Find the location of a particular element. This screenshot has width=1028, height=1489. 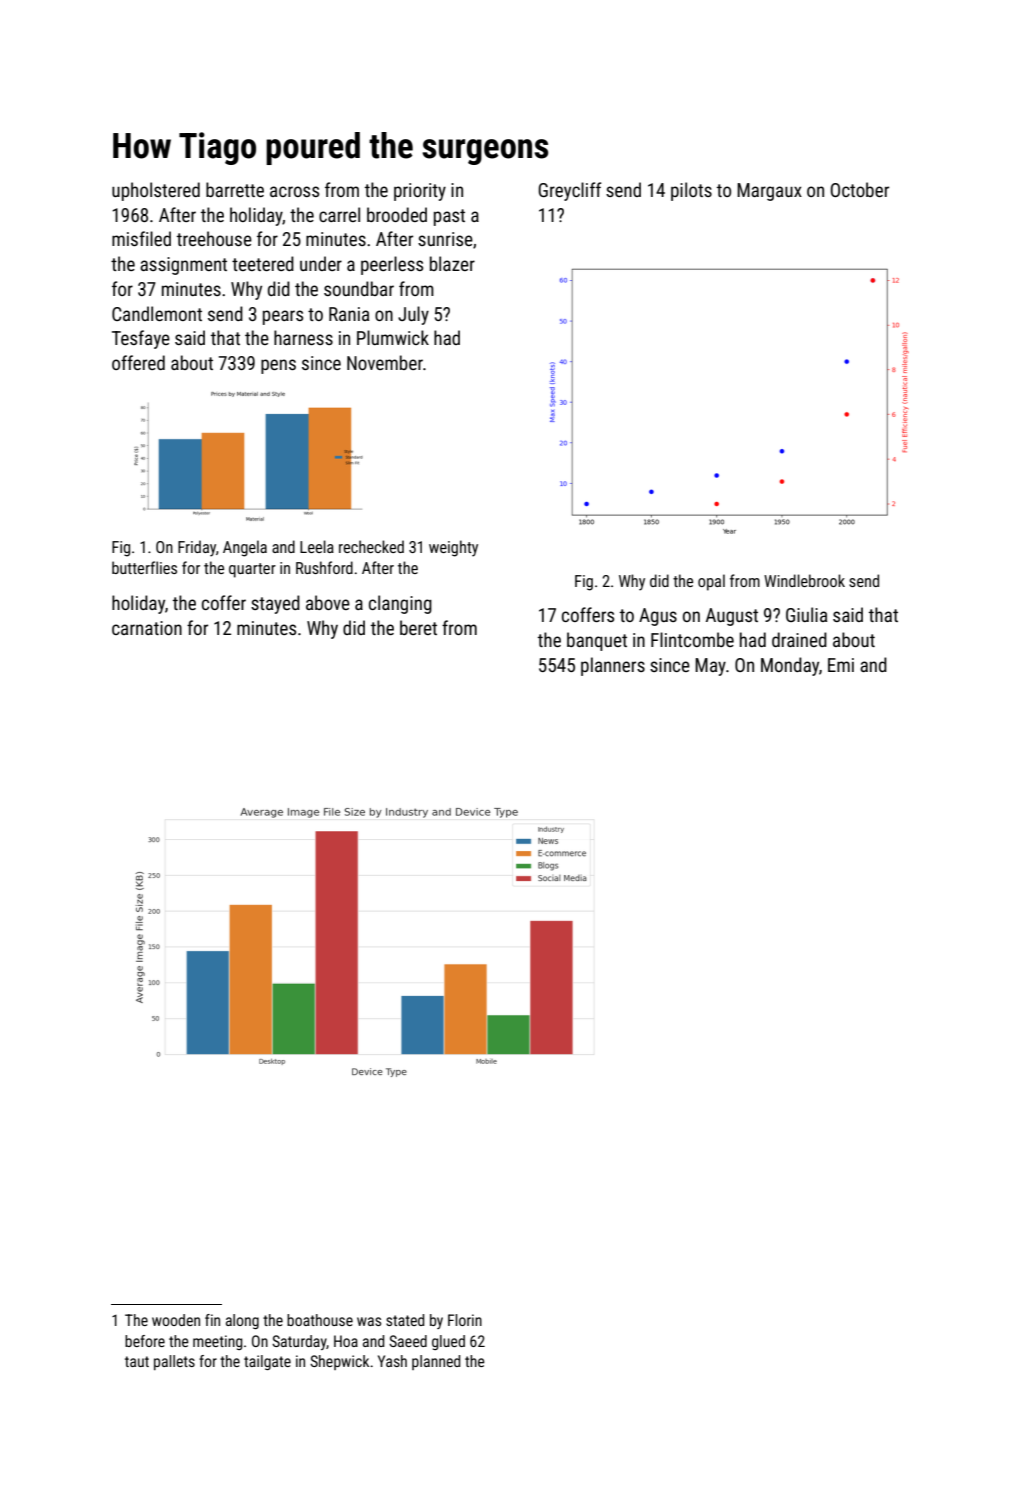

planners is located at coordinates (613, 666).
